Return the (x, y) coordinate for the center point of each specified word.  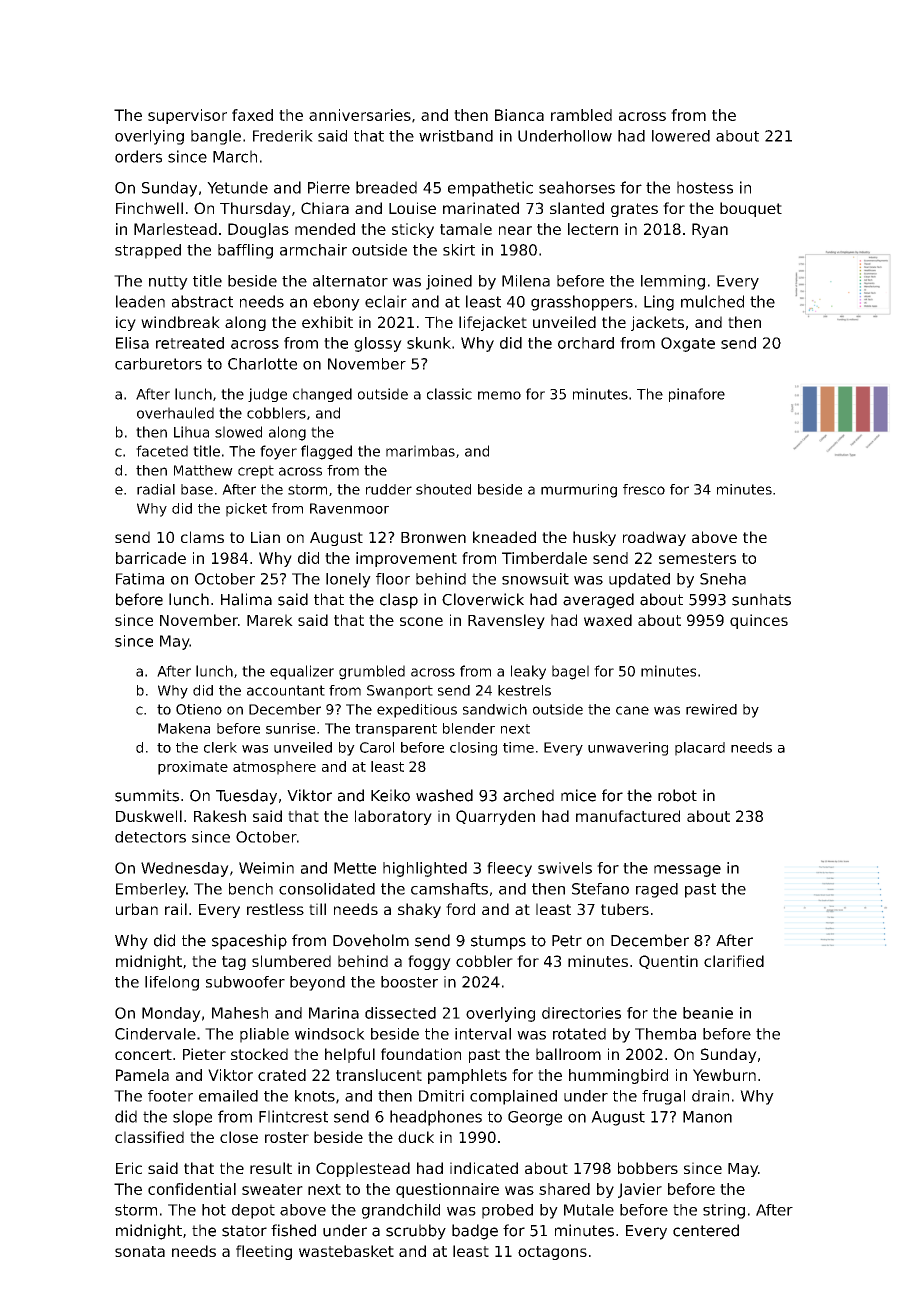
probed (507, 1211)
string (724, 1211)
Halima (246, 599)
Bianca (519, 115)
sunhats (761, 599)
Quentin (668, 962)
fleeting (264, 1252)
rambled (581, 115)
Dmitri (441, 1096)
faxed (252, 115)
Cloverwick (483, 599)
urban (137, 909)
